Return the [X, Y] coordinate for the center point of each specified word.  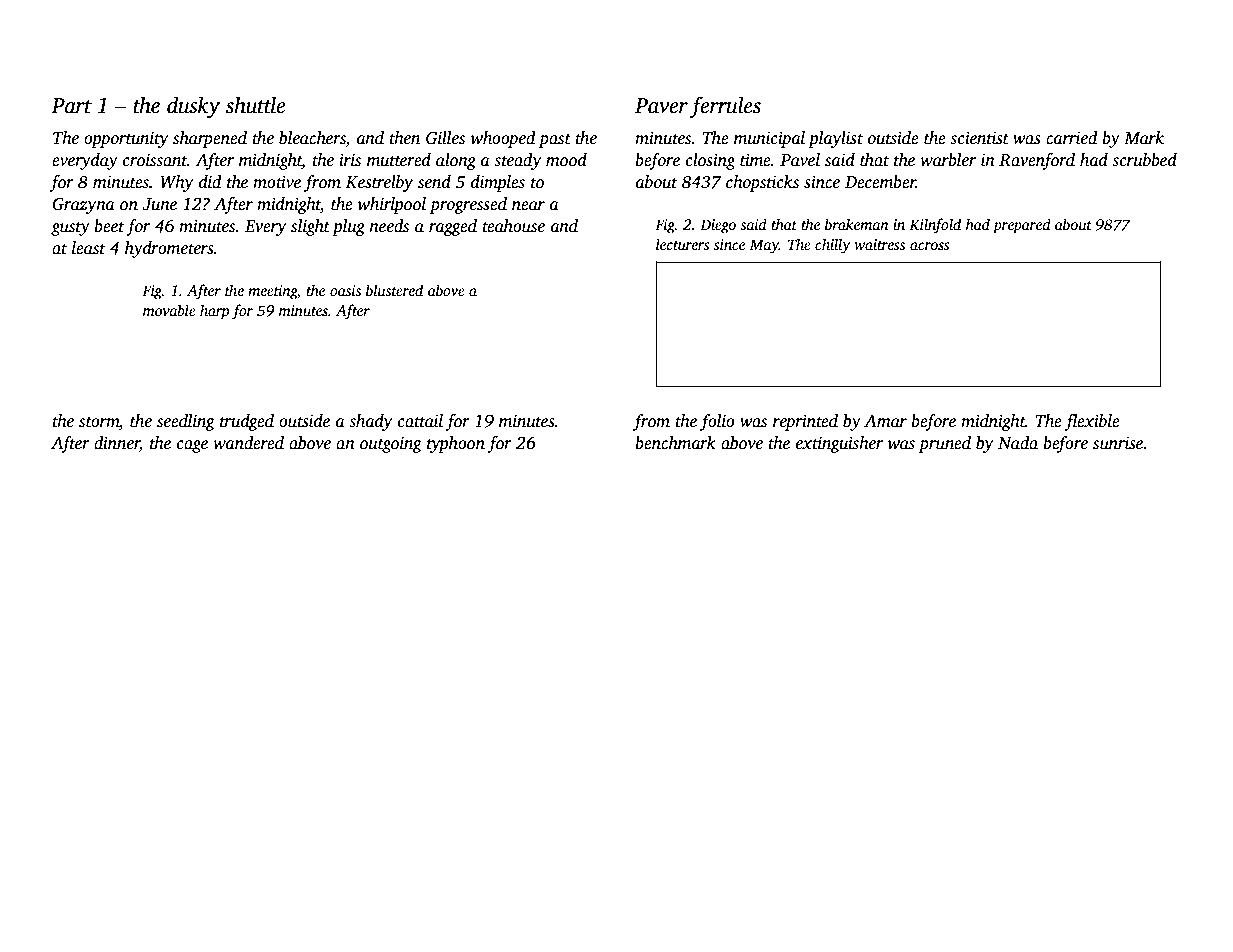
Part [71, 106]
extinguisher [839, 444]
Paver [661, 106]
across [930, 246]
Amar [885, 421]
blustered [394, 290]
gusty [70, 229]
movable [169, 310]
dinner [117, 443]
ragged [453, 227]
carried [1072, 138]
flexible [1092, 422]
